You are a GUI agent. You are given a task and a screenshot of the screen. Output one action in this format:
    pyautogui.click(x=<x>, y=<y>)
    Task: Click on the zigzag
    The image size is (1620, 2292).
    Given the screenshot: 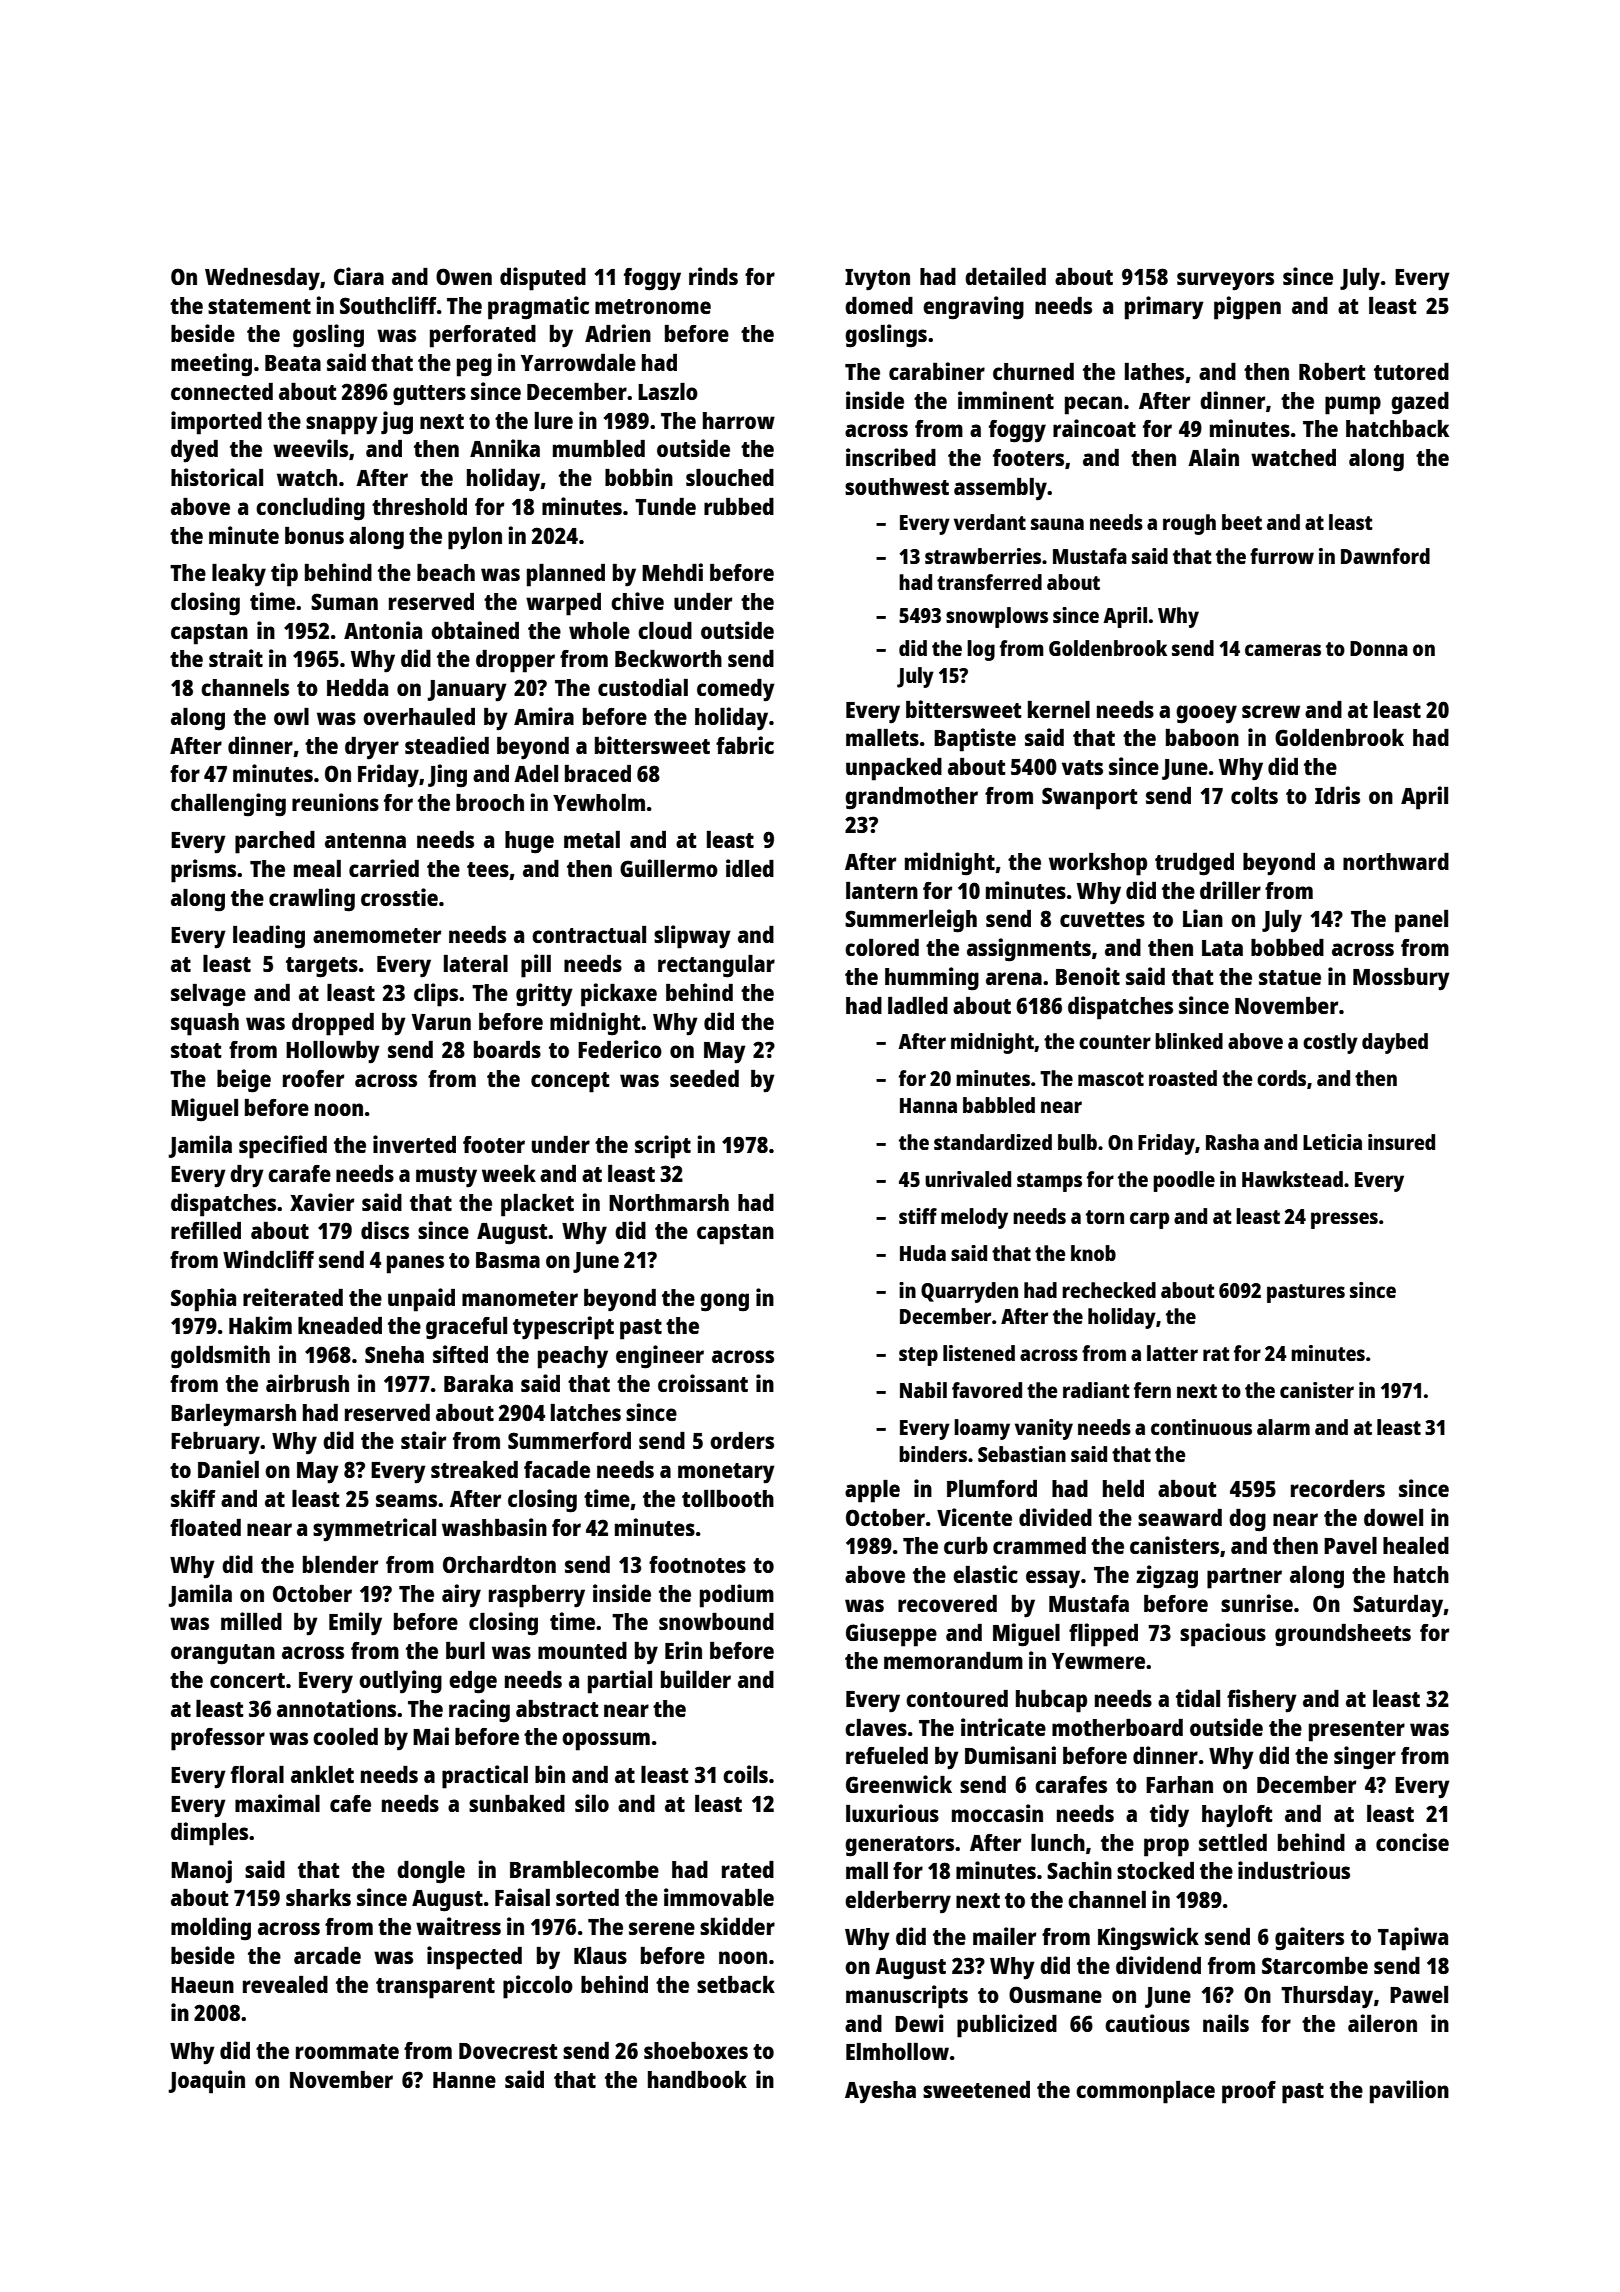 What is the action you would take?
    pyautogui.click(x=1167, y=1577)
